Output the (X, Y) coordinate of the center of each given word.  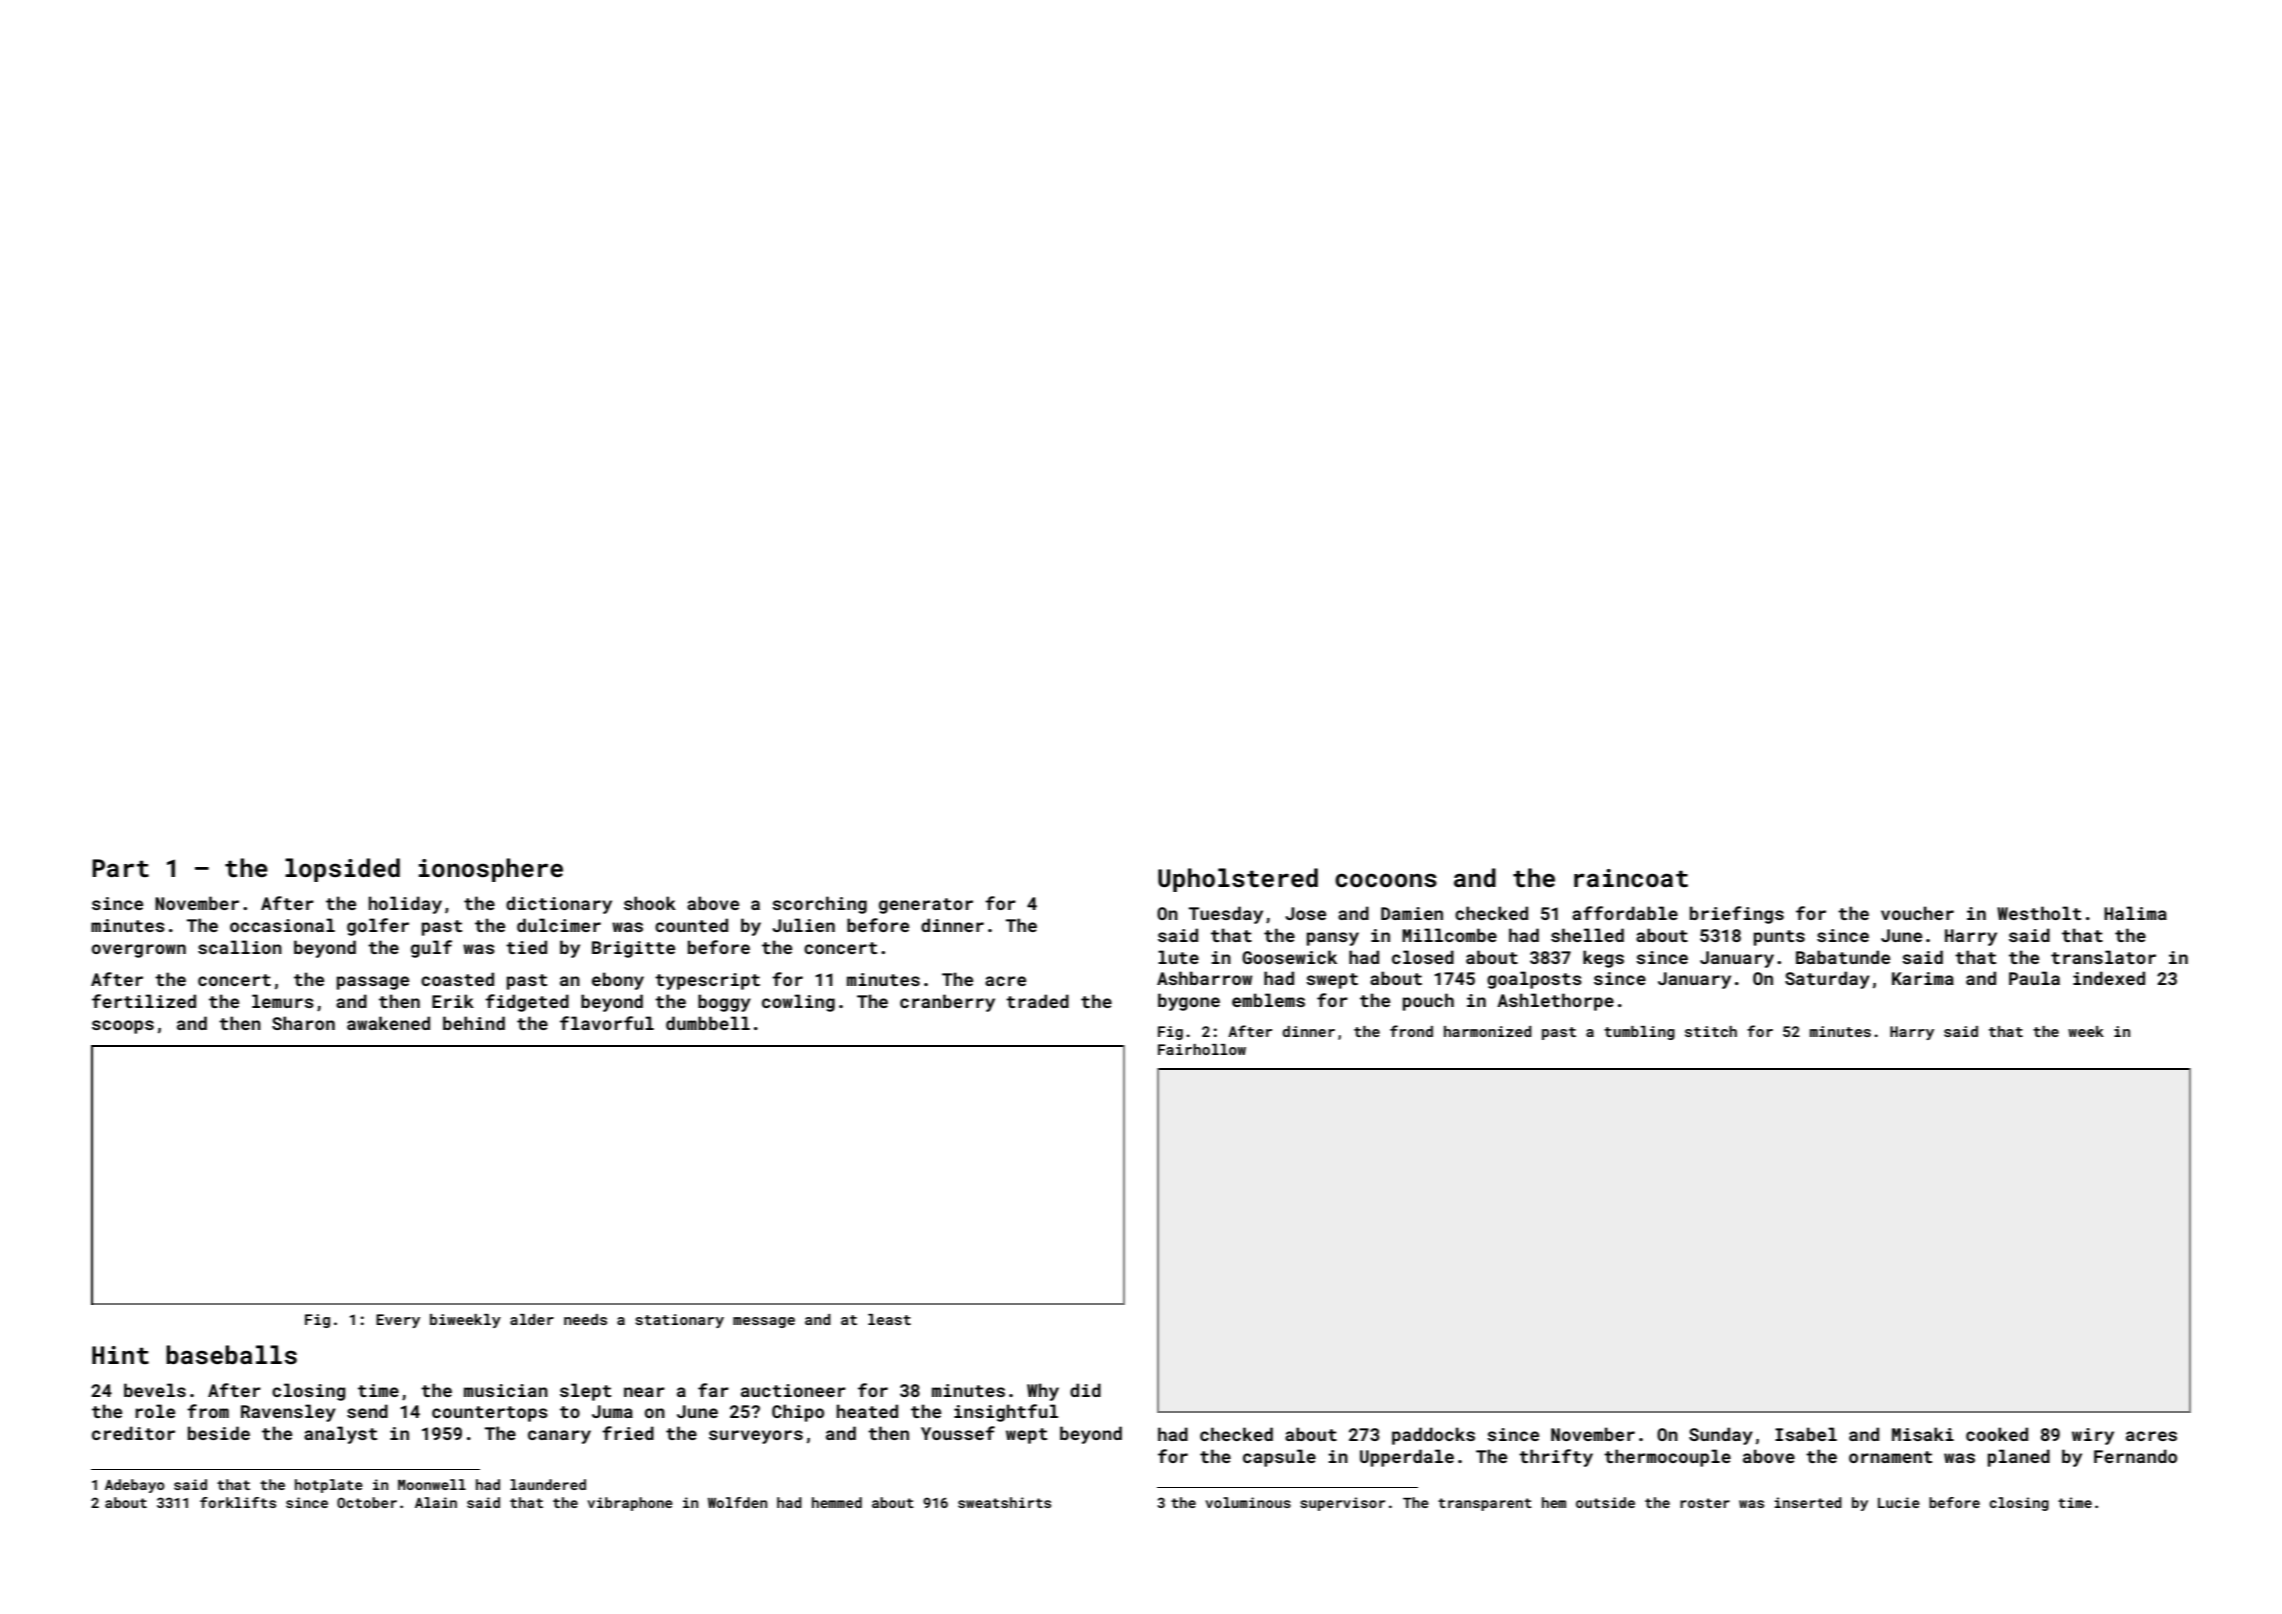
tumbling (1639, 1033)
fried (628, 1433)
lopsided (342, 870)
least (889, 1319)
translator (2103, 957)
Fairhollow (1202, 1049)
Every (398, 1321)
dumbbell (708, 1023)
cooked (1997, 1434)
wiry (2093, 1436)
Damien (1412, 913)
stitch (1711, 1031)
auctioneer (793, 1390)
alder (532, 1319)
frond (1411, 1031)
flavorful (607, 1023)
